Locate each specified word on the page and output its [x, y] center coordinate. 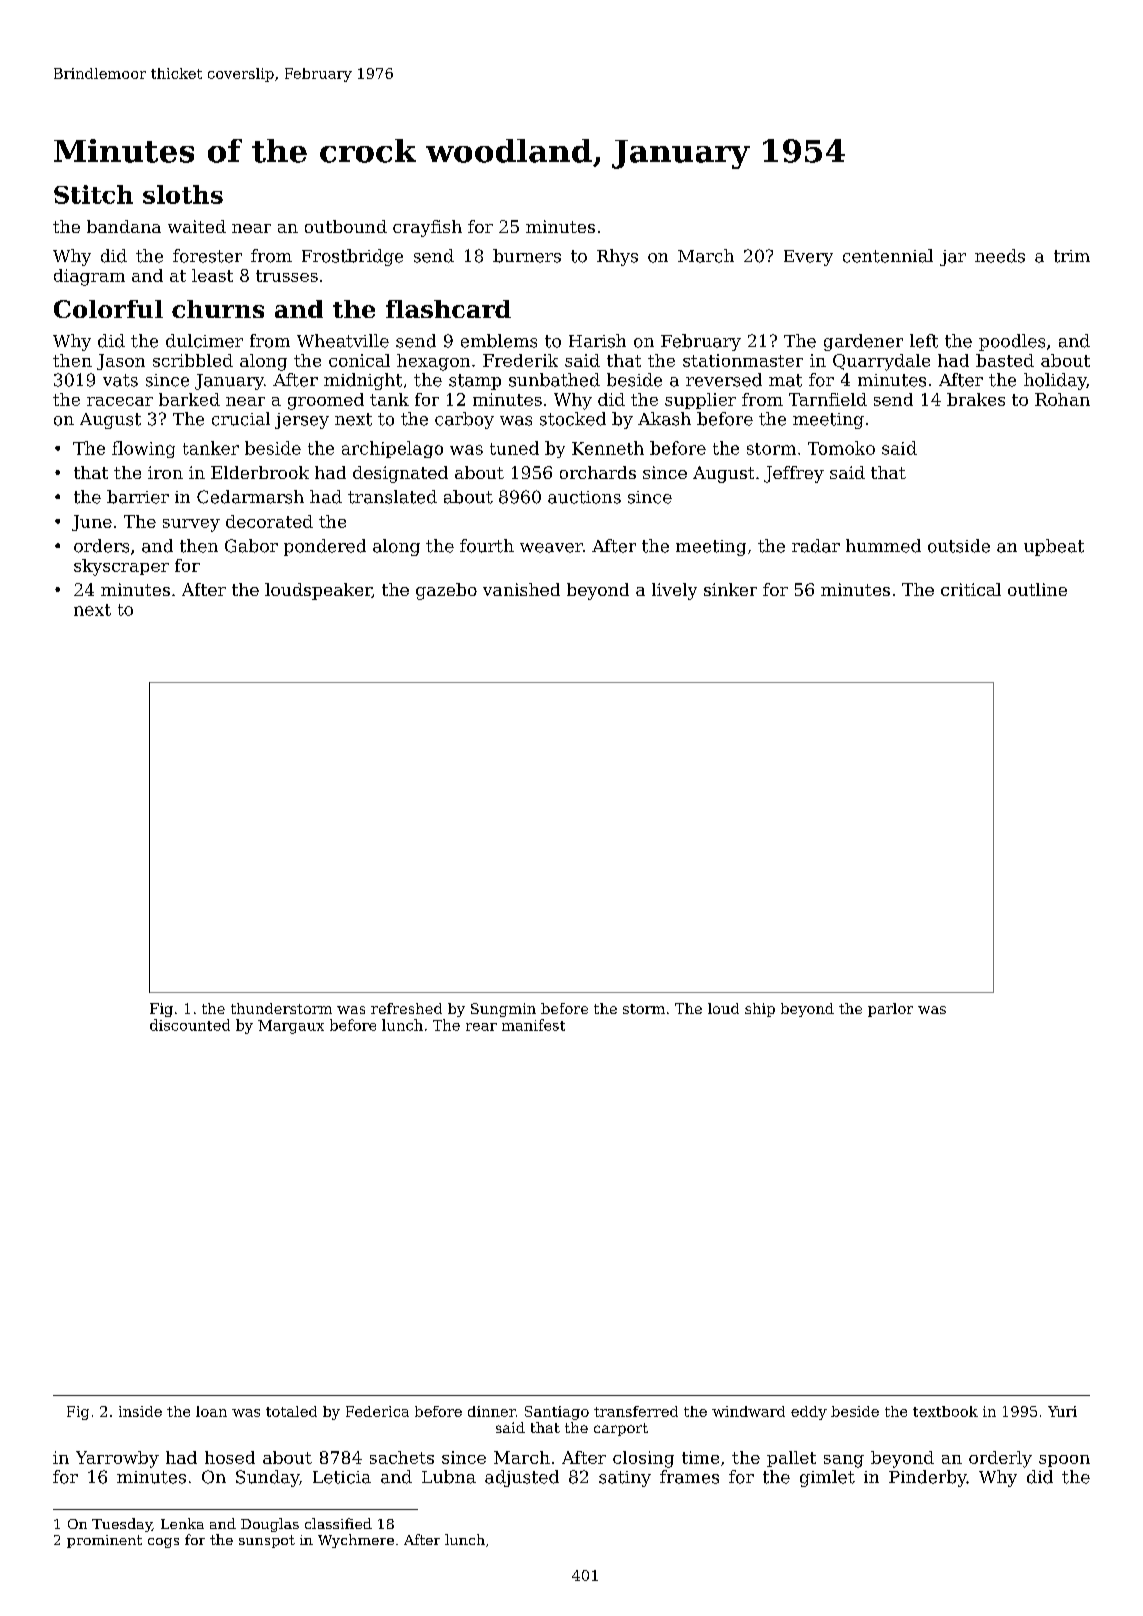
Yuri [1062, 1411]
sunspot [267, 1541]
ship [760, 1010]
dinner [492, 1411]
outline [1037, 589]
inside [140, 1411]
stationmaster [743, 360]
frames [689, 1477]
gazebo [446, 591]
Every [808, 258]
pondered [325, 547]
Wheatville [343, 341]
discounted [190, 1025]
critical [971, 589]
